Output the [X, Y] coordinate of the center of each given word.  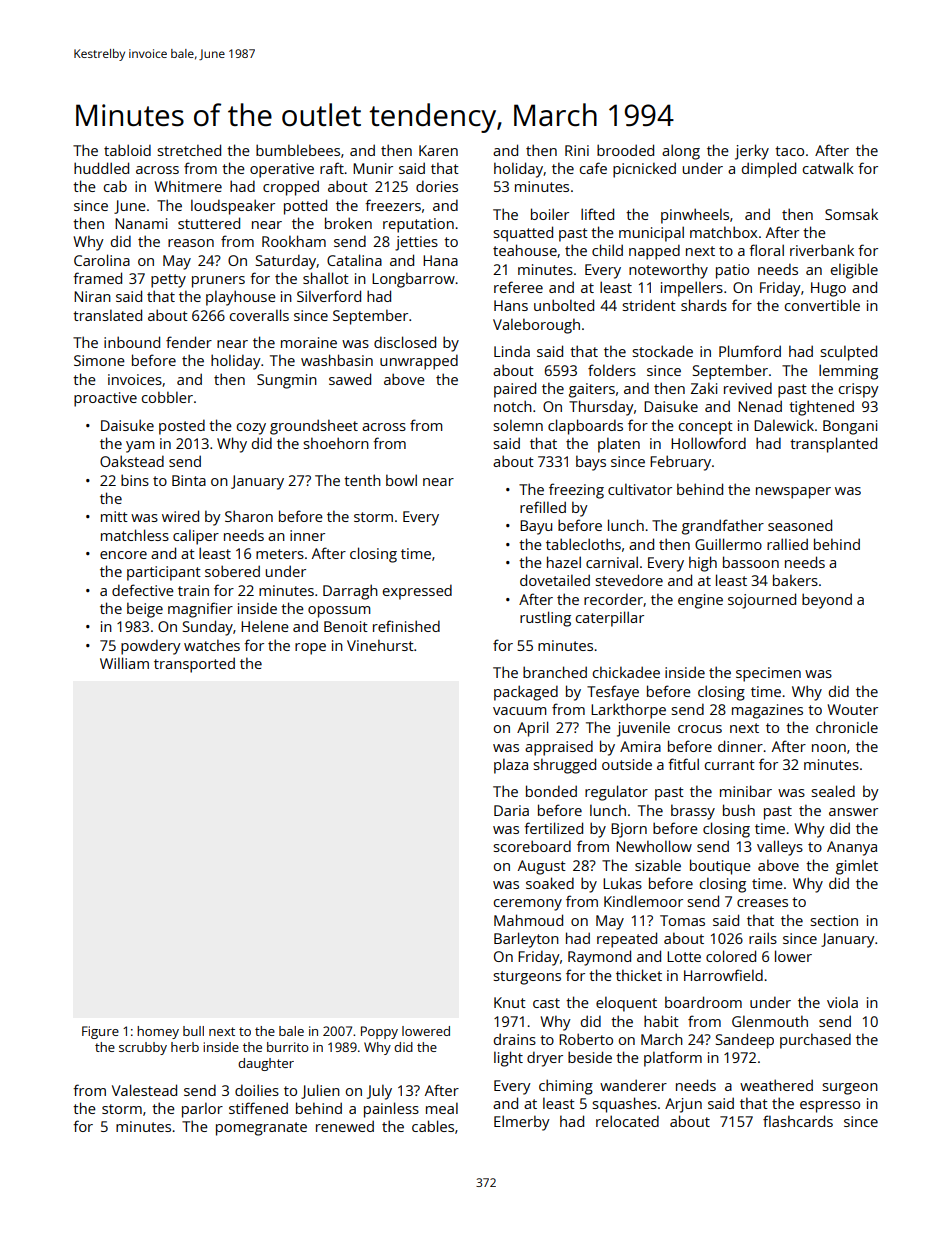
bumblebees [298, 150]
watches [212, 645]
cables [433, 1126]
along [681, 152]
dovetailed [555, 580]
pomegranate [261, 1129]
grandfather [723, 527]
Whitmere [188, 186]
